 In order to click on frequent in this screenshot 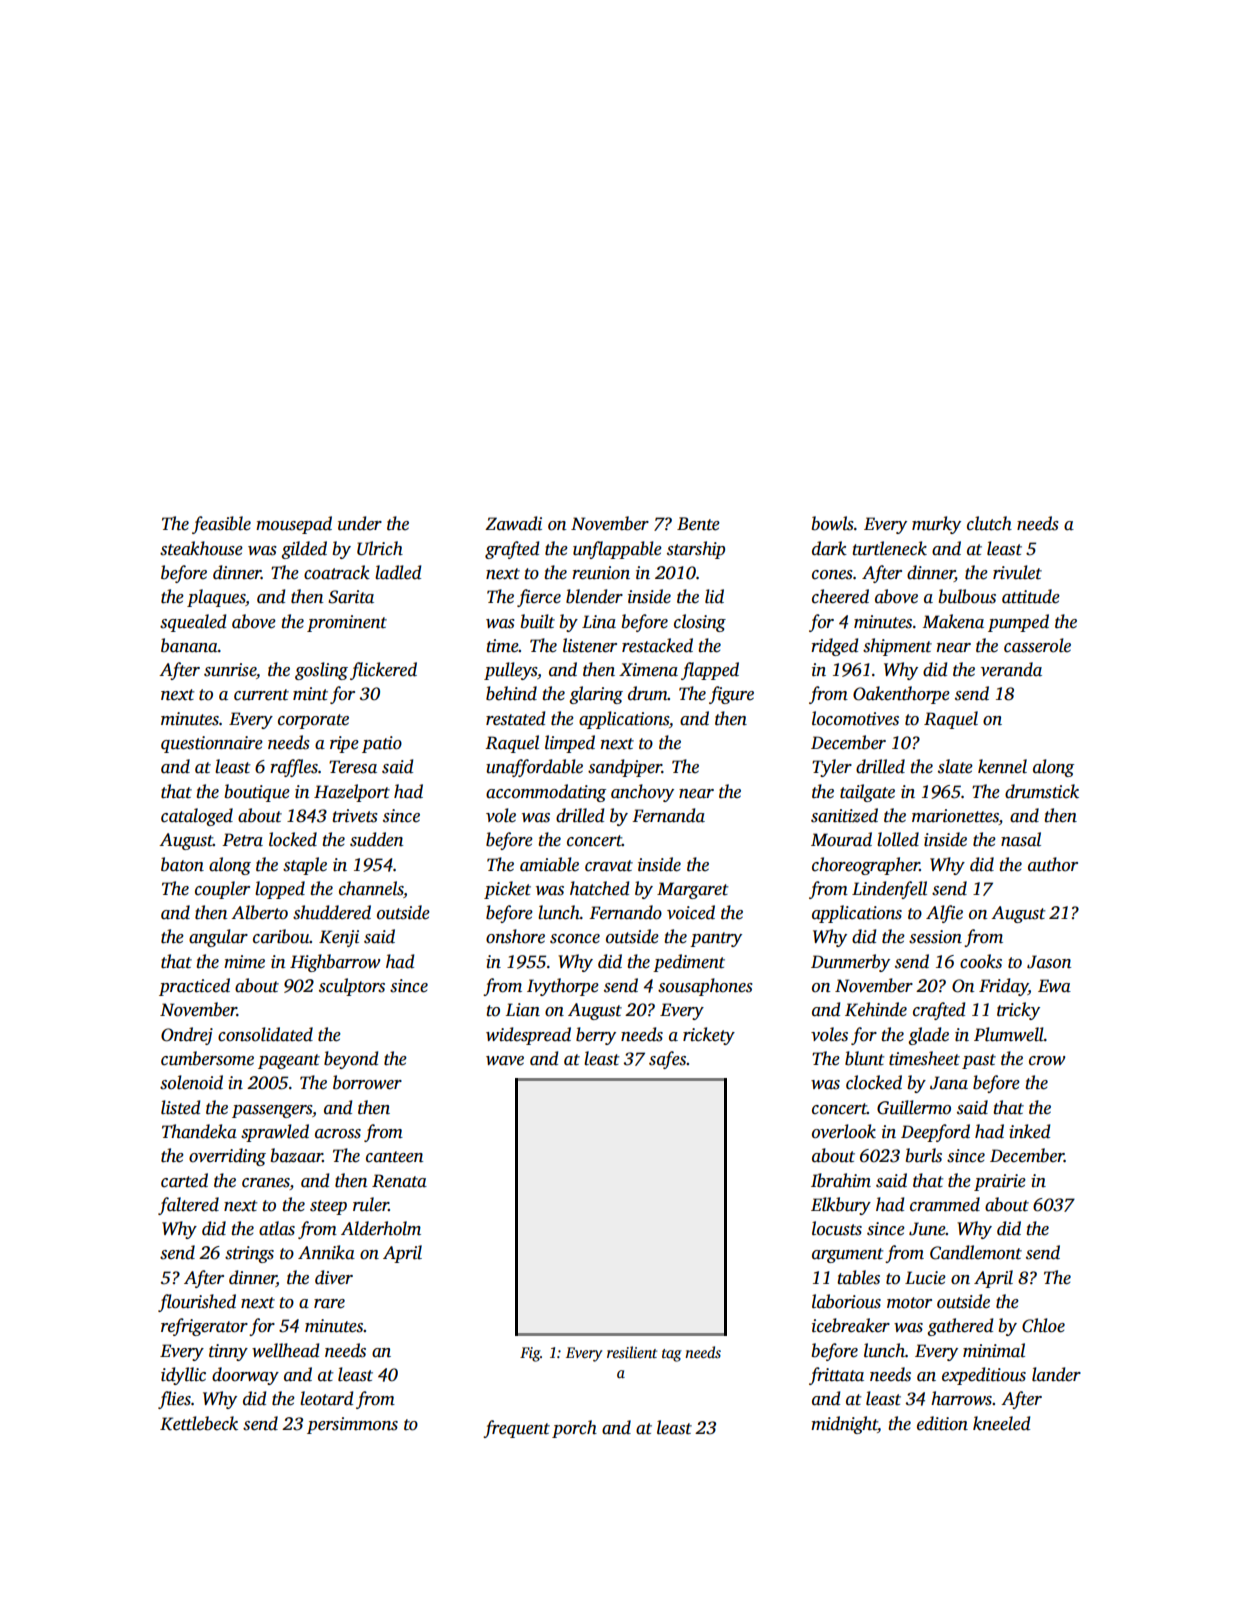, I will do `click(516, 1429)`.
